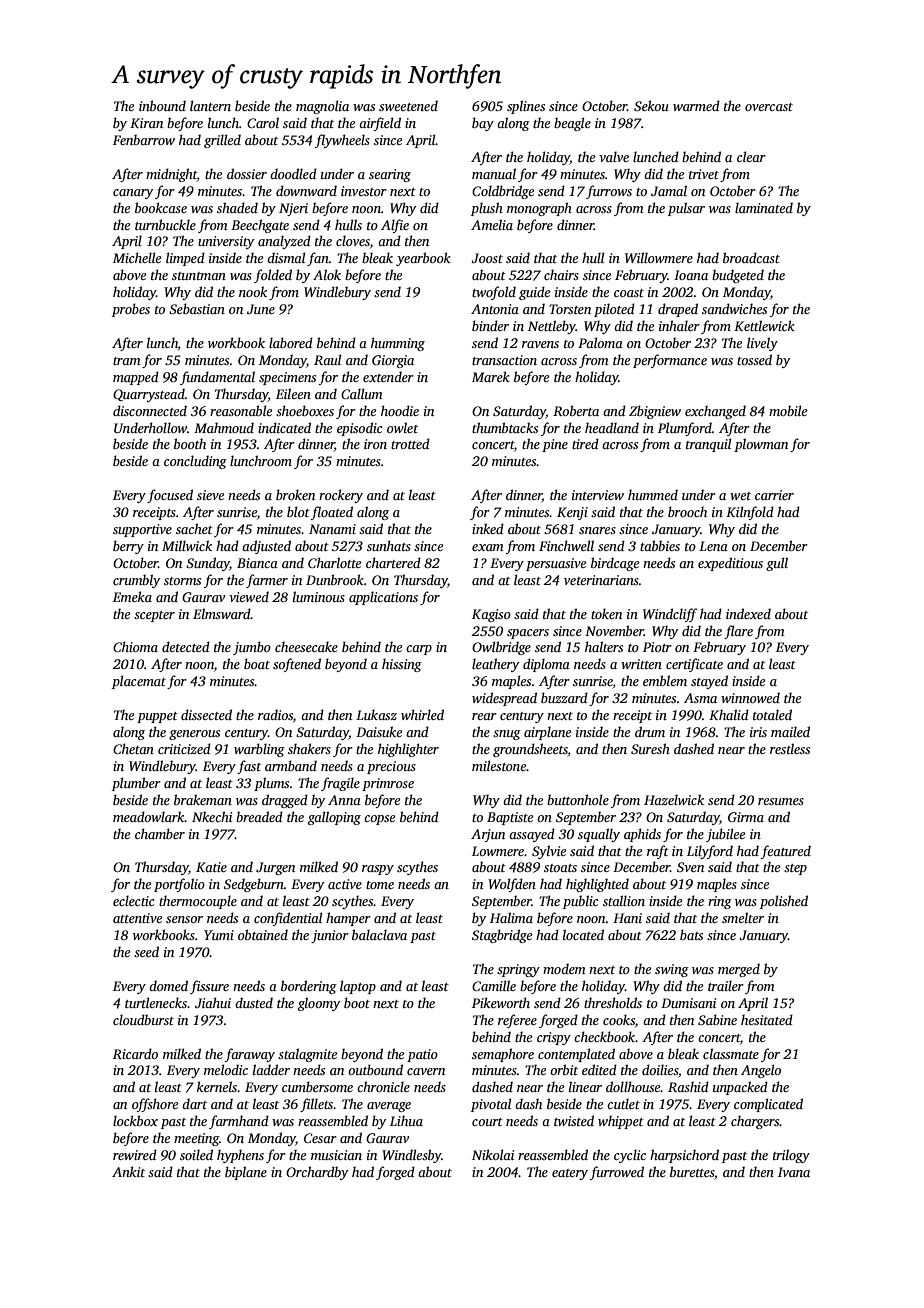  Describe the element at coordinates (499, 765) in the document. I see `milestone` at that location.
